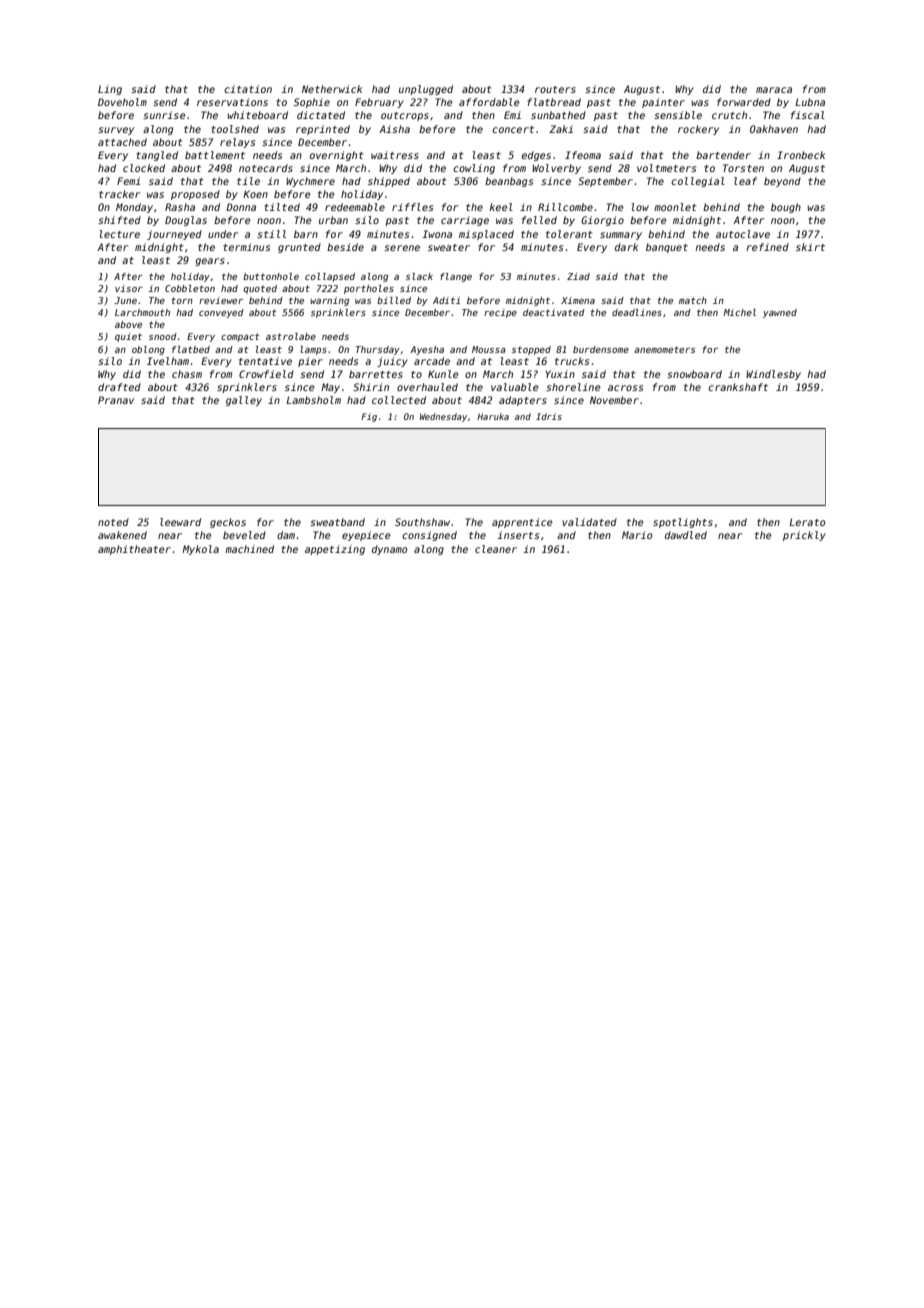  I want to click on recipe, so click(500, 313).
